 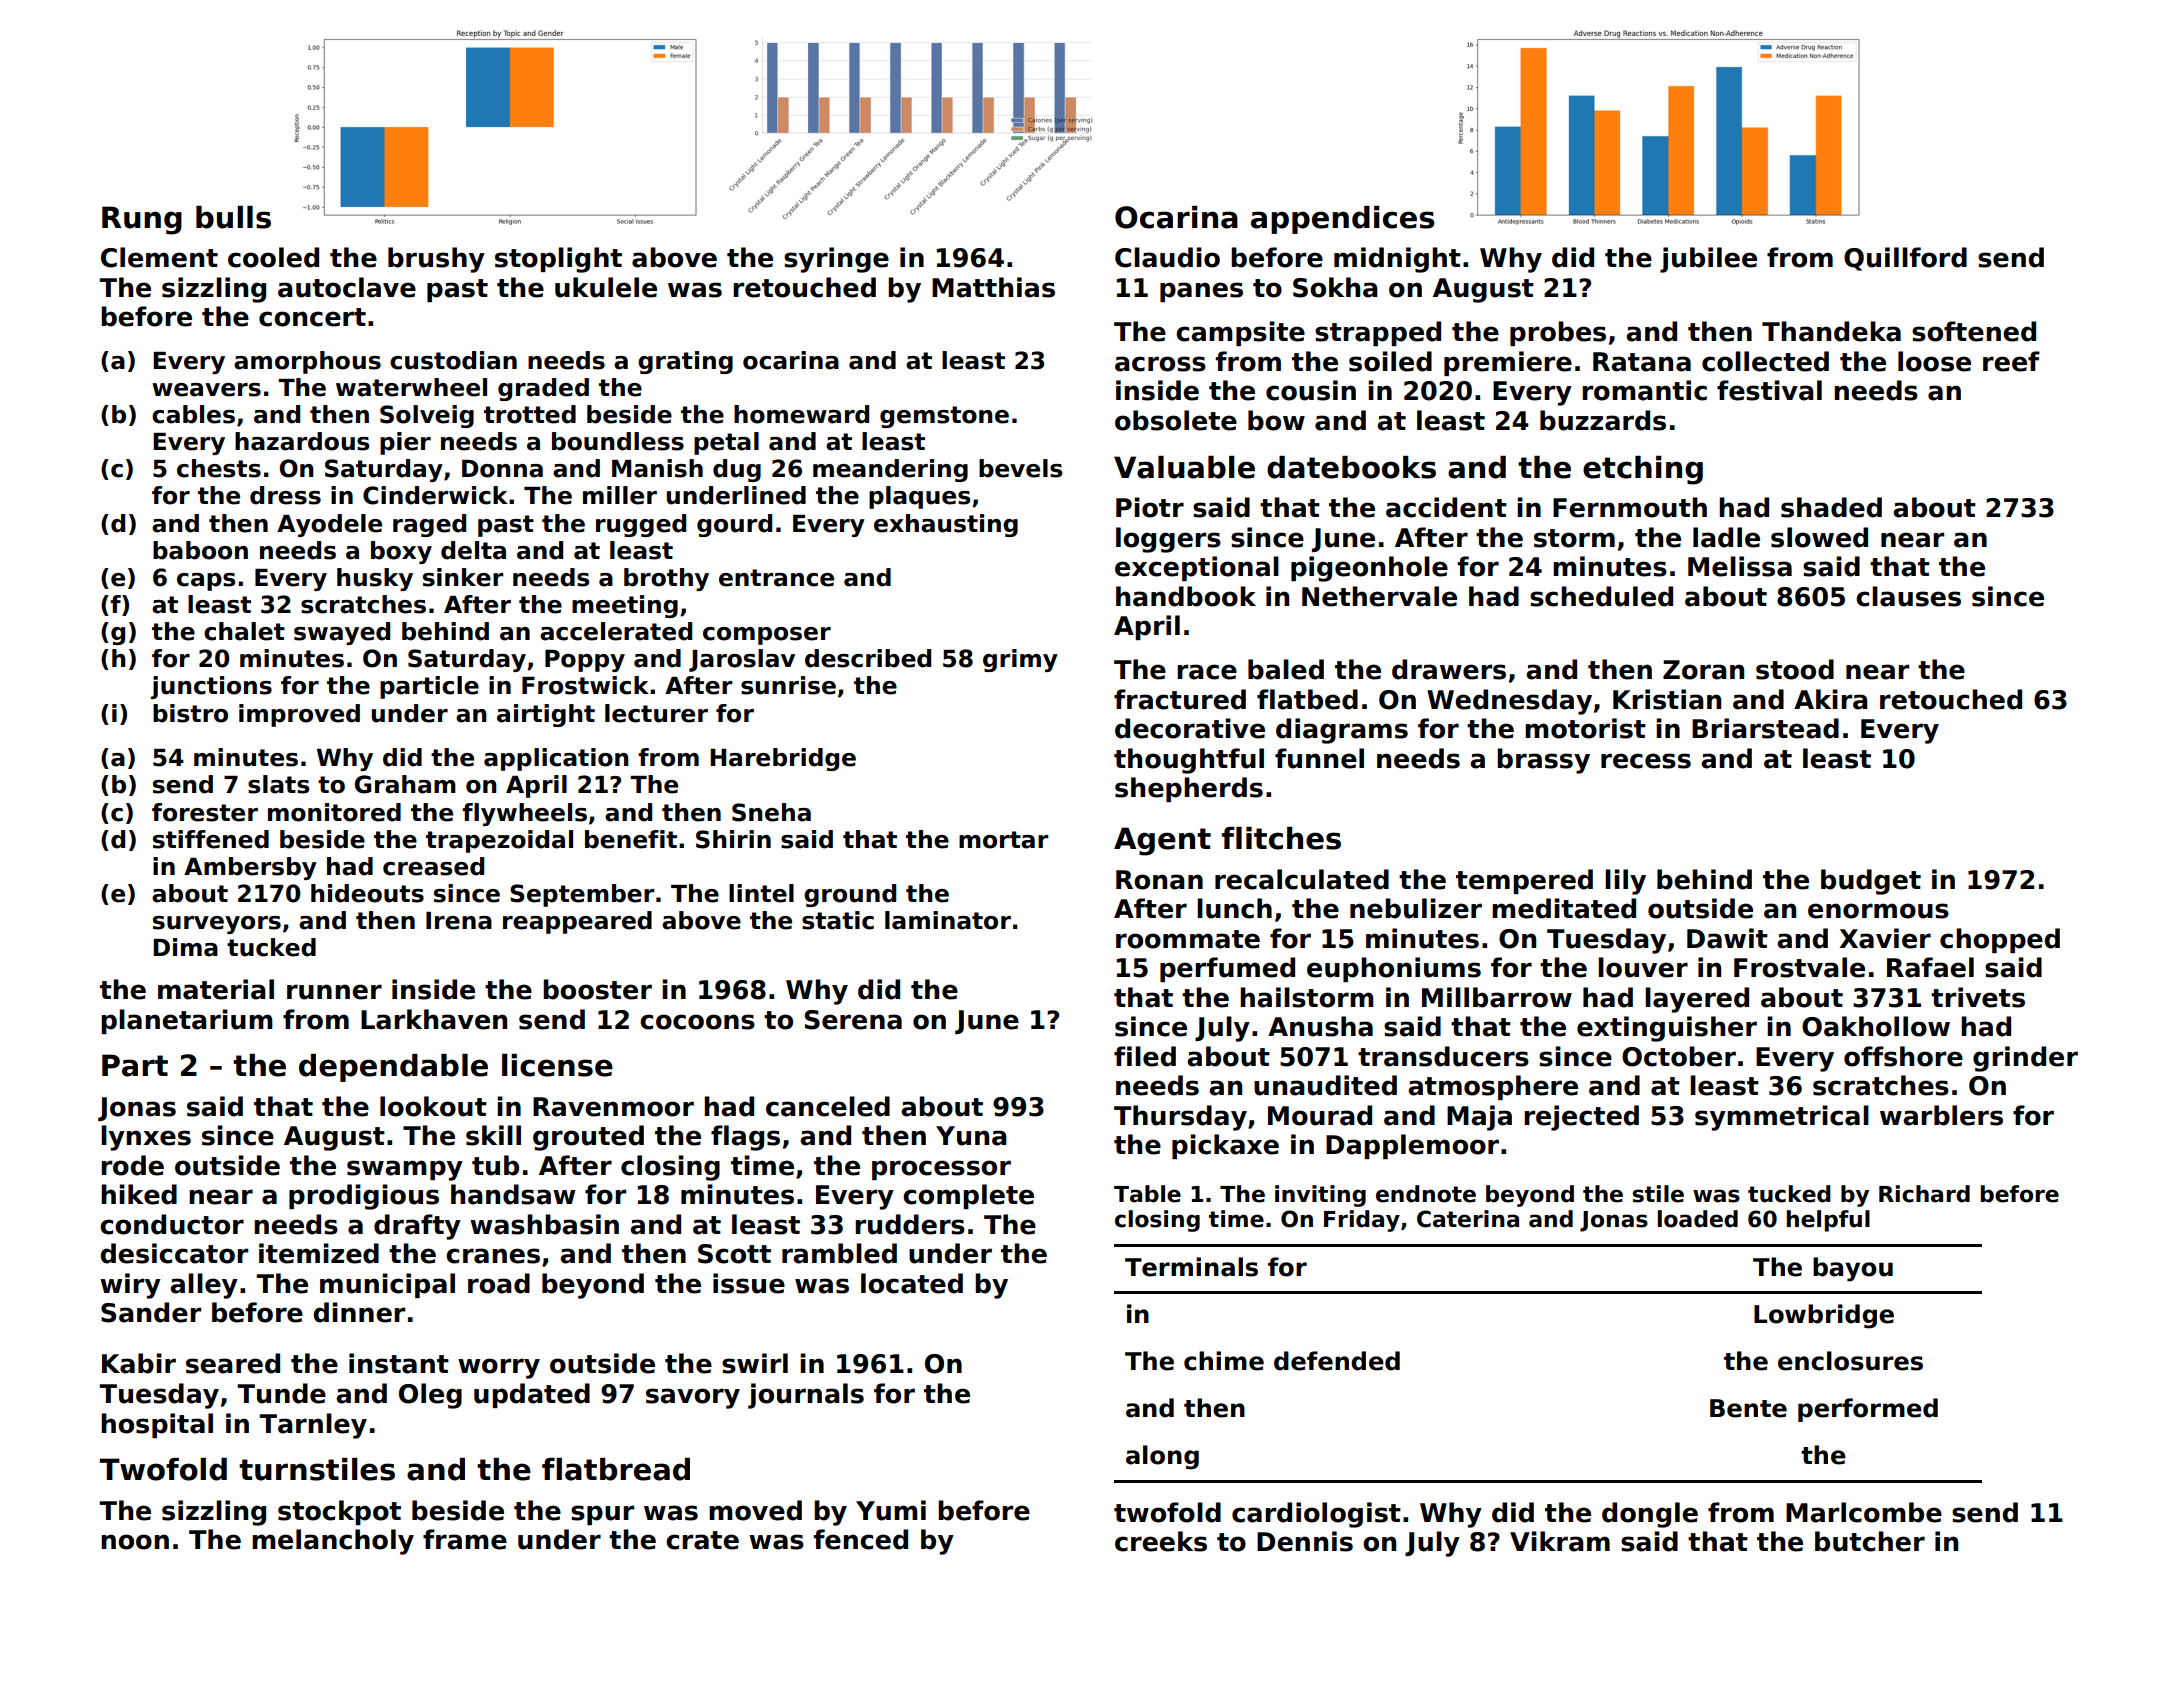 I want to click on chopped, so click(x=2000, y=940).
